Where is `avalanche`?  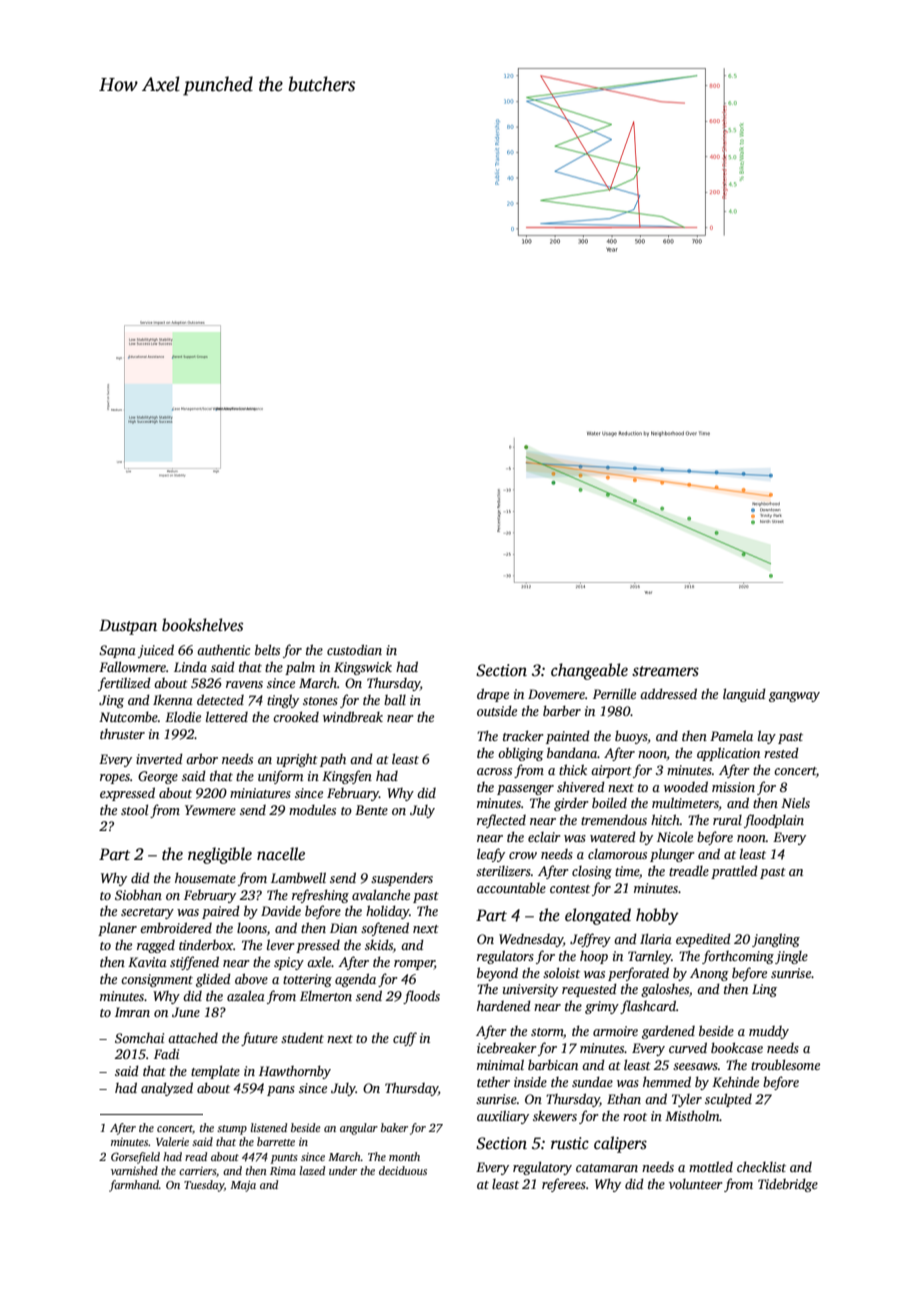
avalanche is located at coordinates (381, 894).
